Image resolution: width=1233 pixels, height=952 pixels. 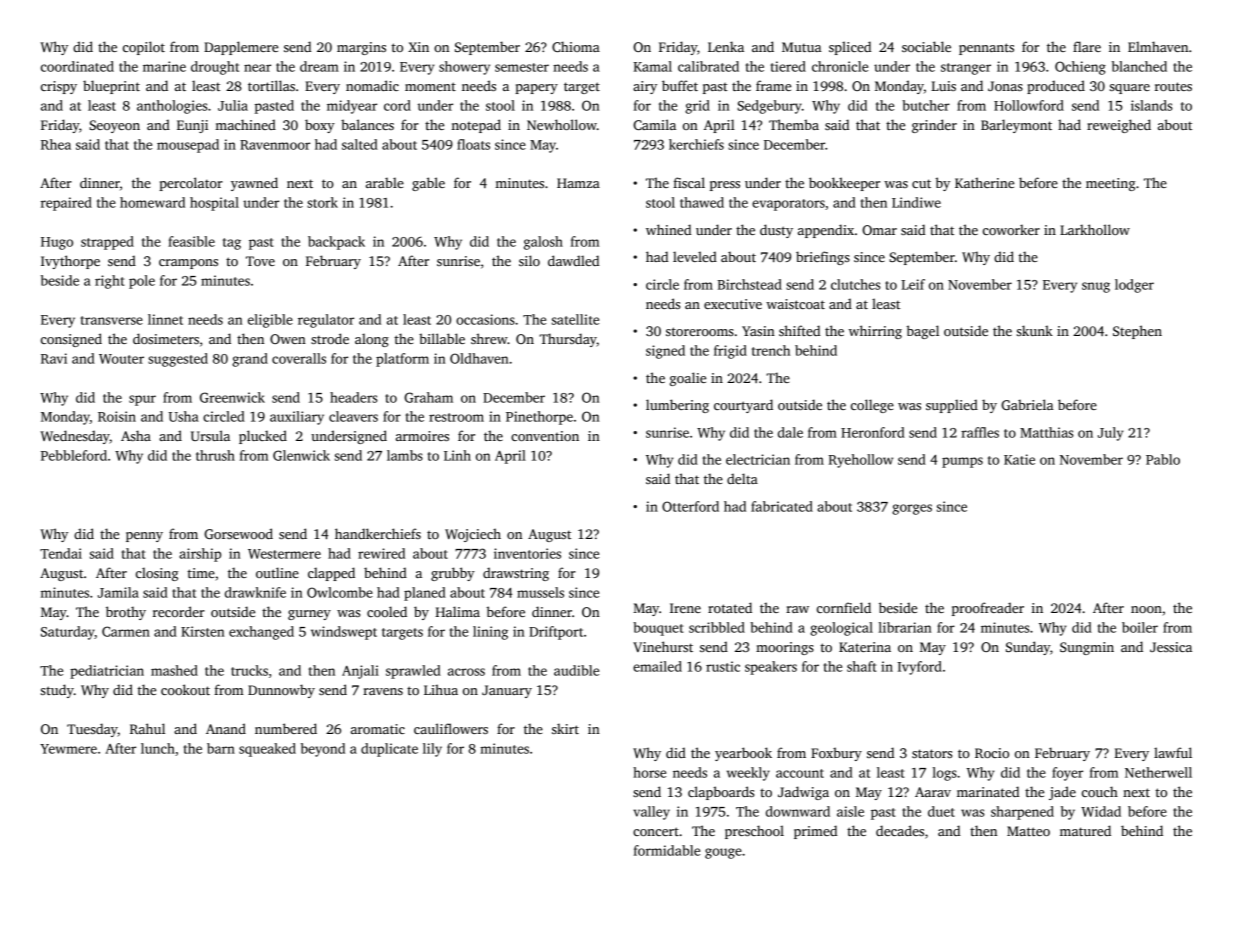 I want to click on gorges, so click(x=912, y=509).
